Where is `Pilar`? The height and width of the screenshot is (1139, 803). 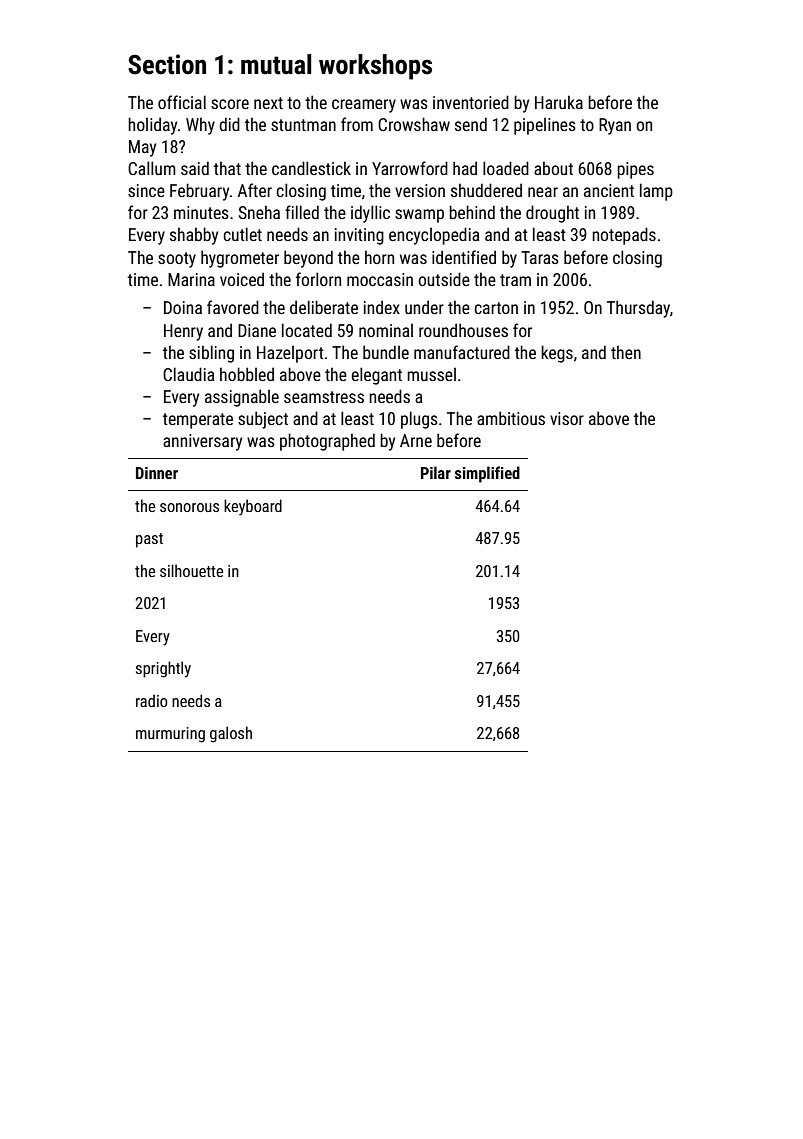
Pilar is located at coordinates (436, 472).
